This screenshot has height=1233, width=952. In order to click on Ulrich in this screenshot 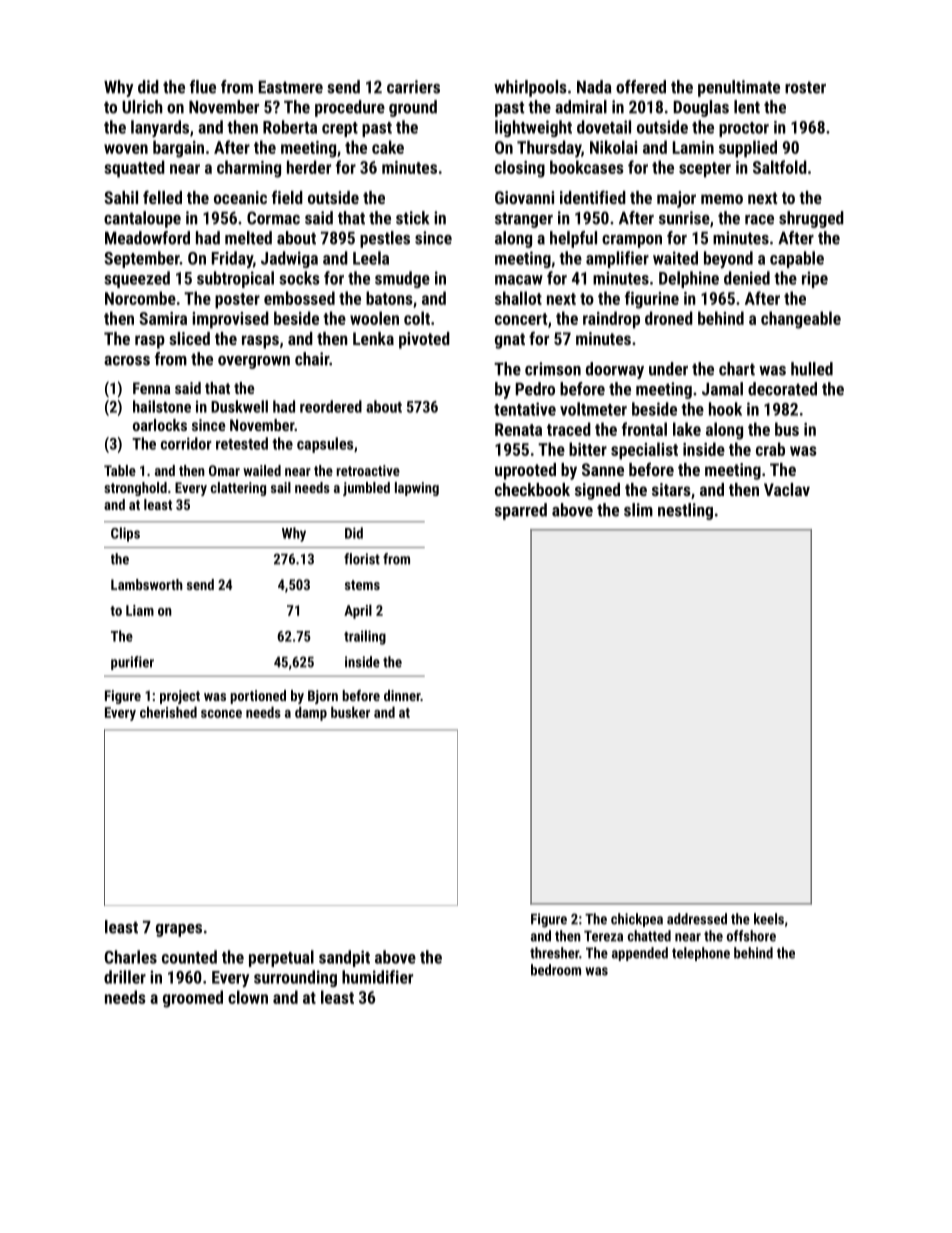, I will do `click(142, 107)`.
